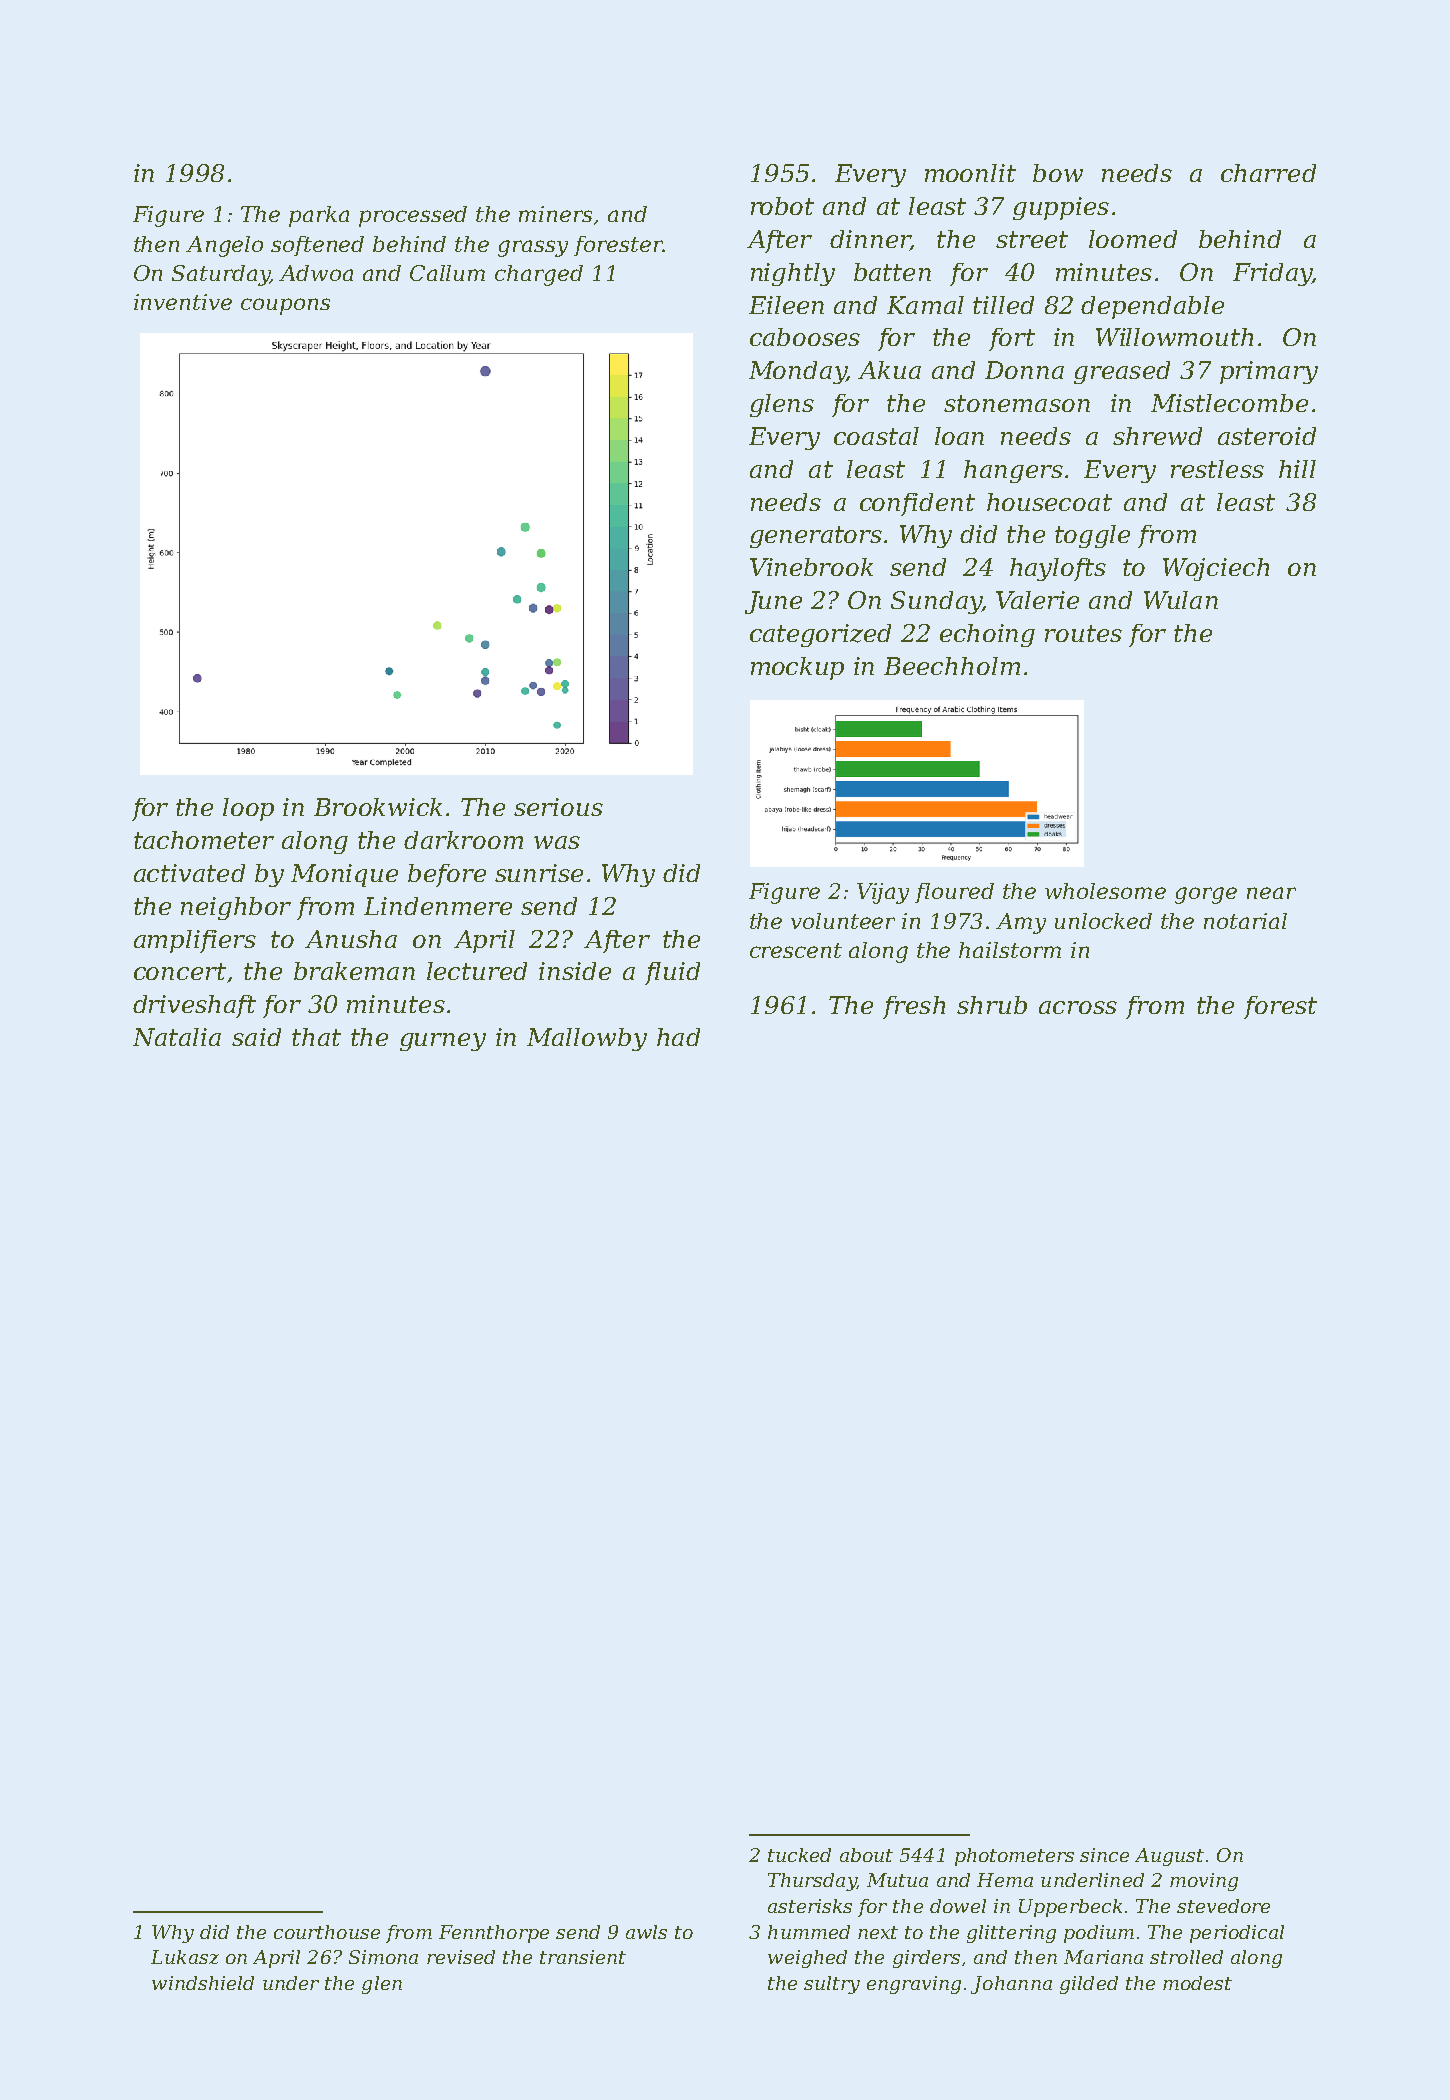 This screenshot has width=1450, height=2100. What do you see at coordinates (832, 1985) in the screenshot?
I see `sultry` at bounding box center [832, 1985].
